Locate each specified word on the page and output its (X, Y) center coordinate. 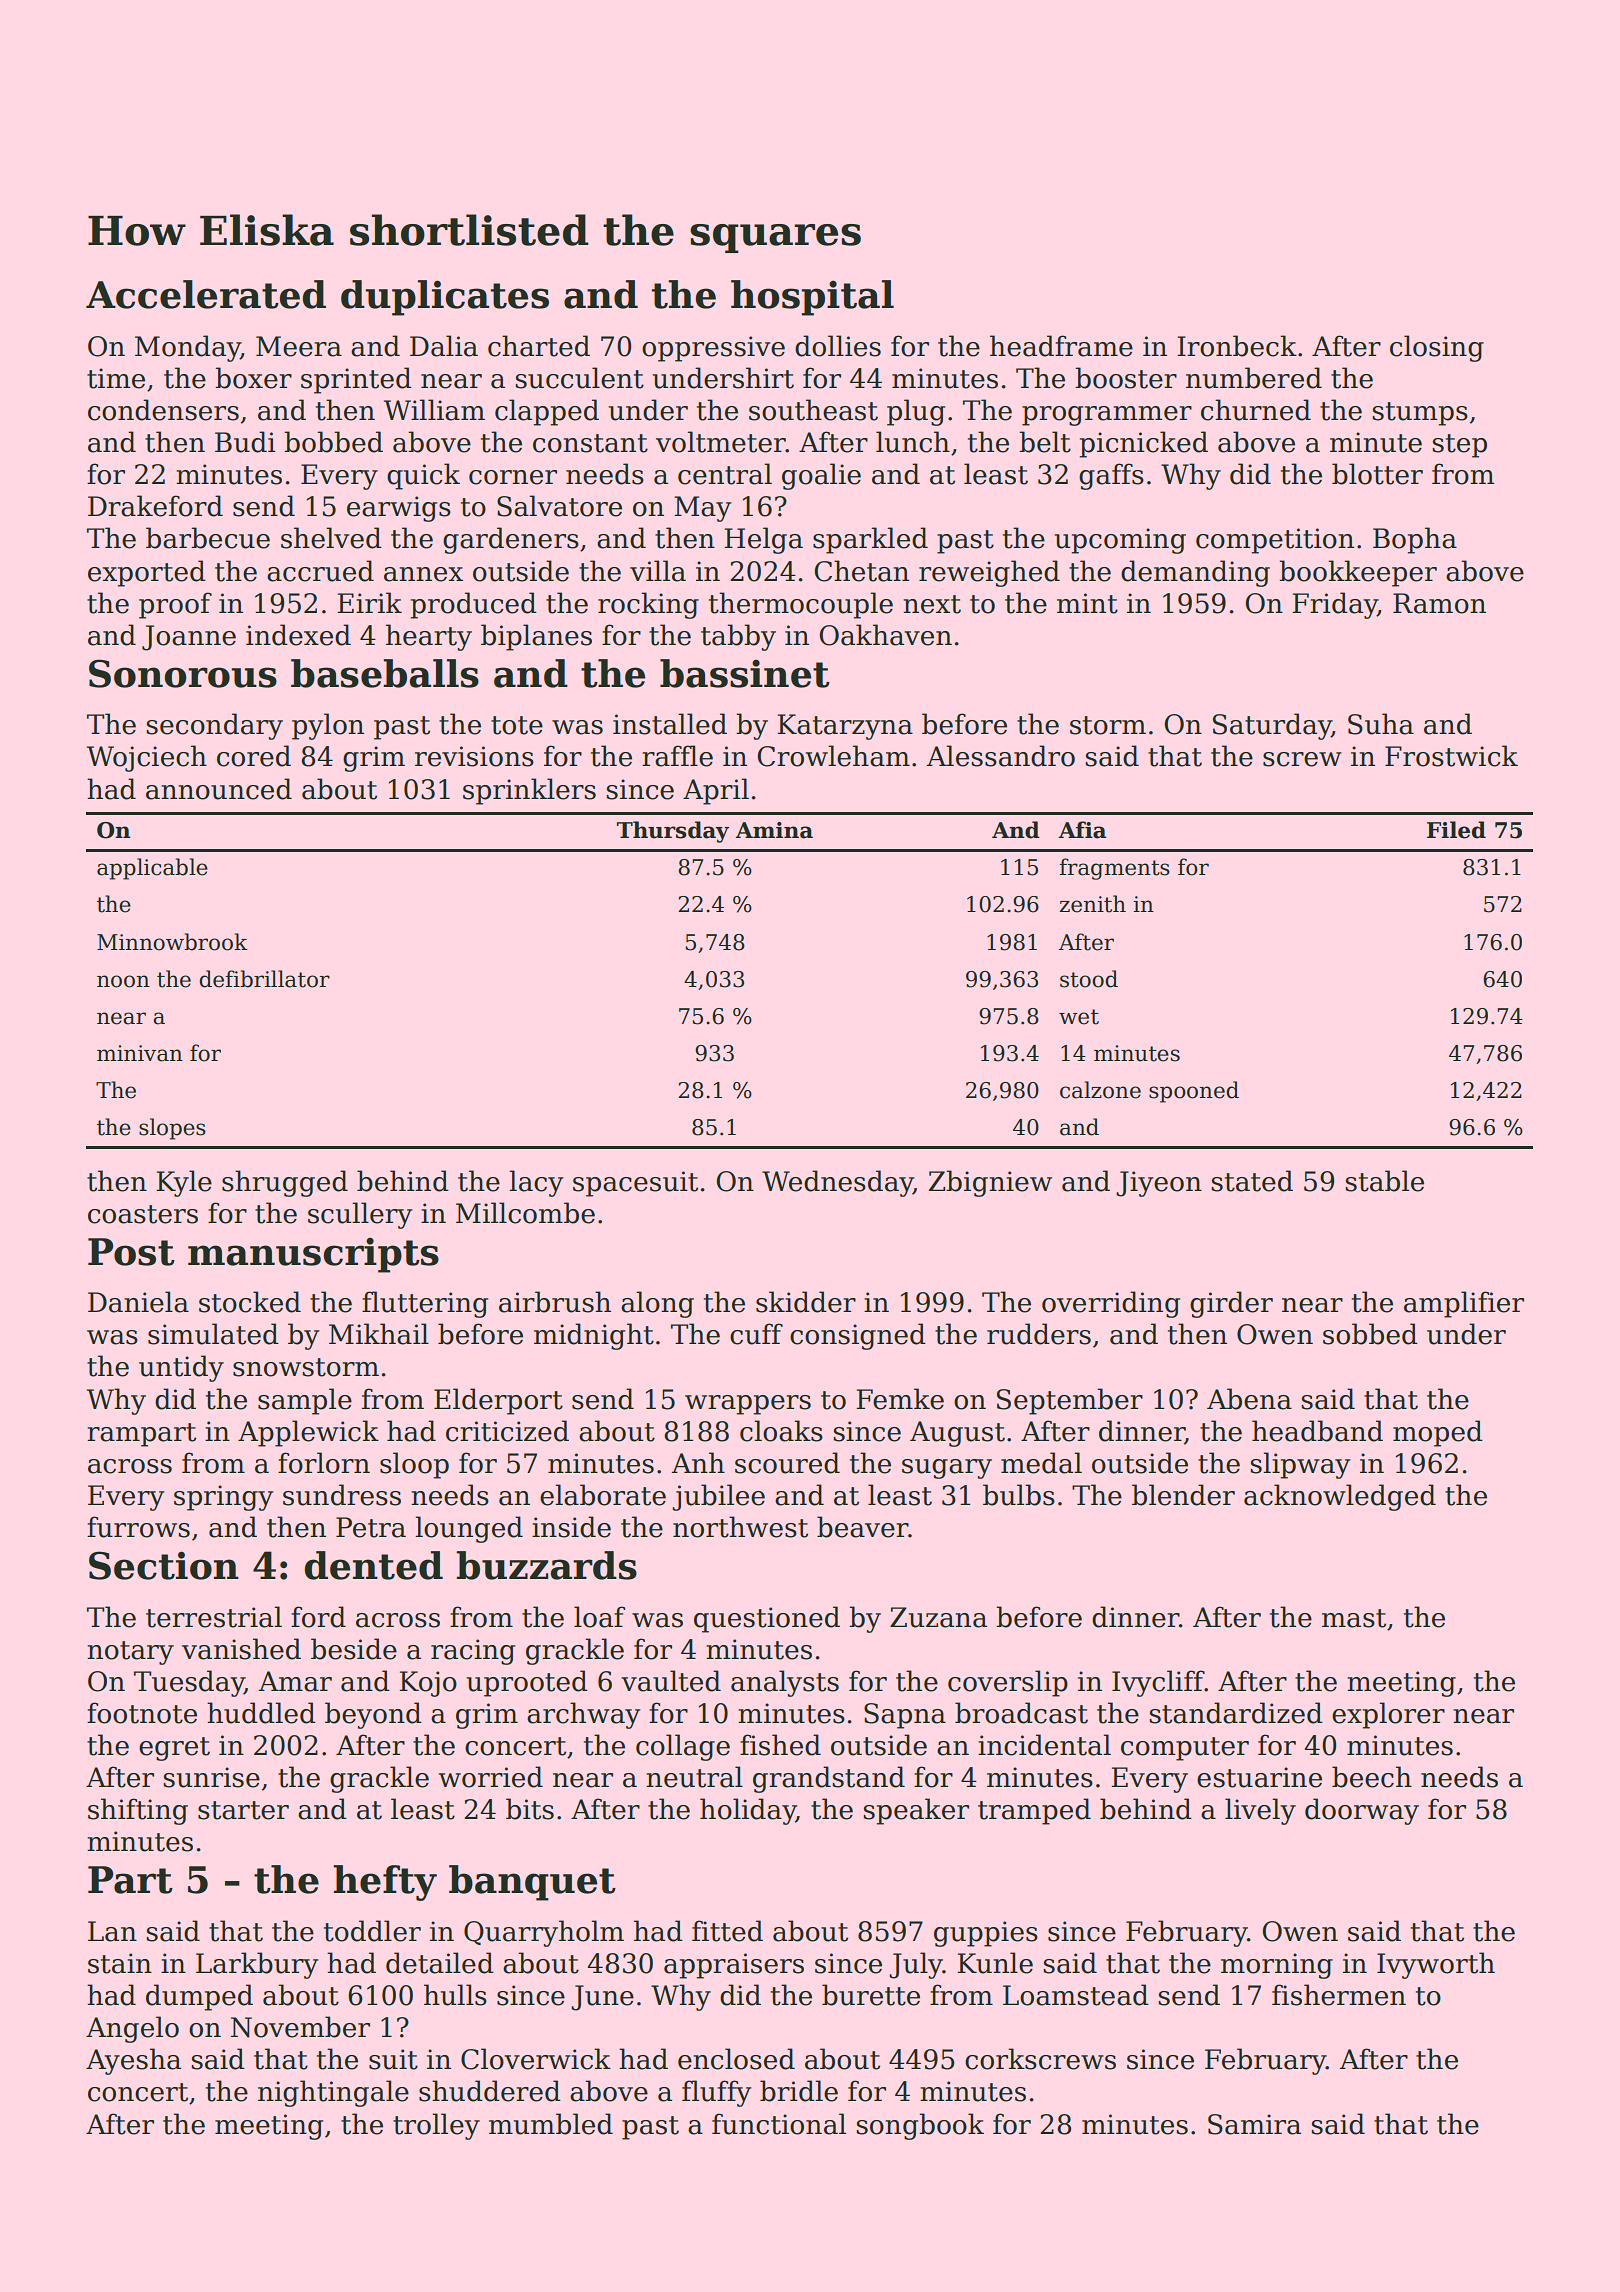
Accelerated (206, 294)
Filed (1456, 830)
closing (1437, 348)
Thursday (673, 832)
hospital (812, 298)
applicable (152, 869)
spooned (1194, 1092)
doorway (1362, 1811)
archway (583, 1715)
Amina (774, 830)
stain (120, 1963)
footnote (142, 1713)
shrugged (285, 1183)
